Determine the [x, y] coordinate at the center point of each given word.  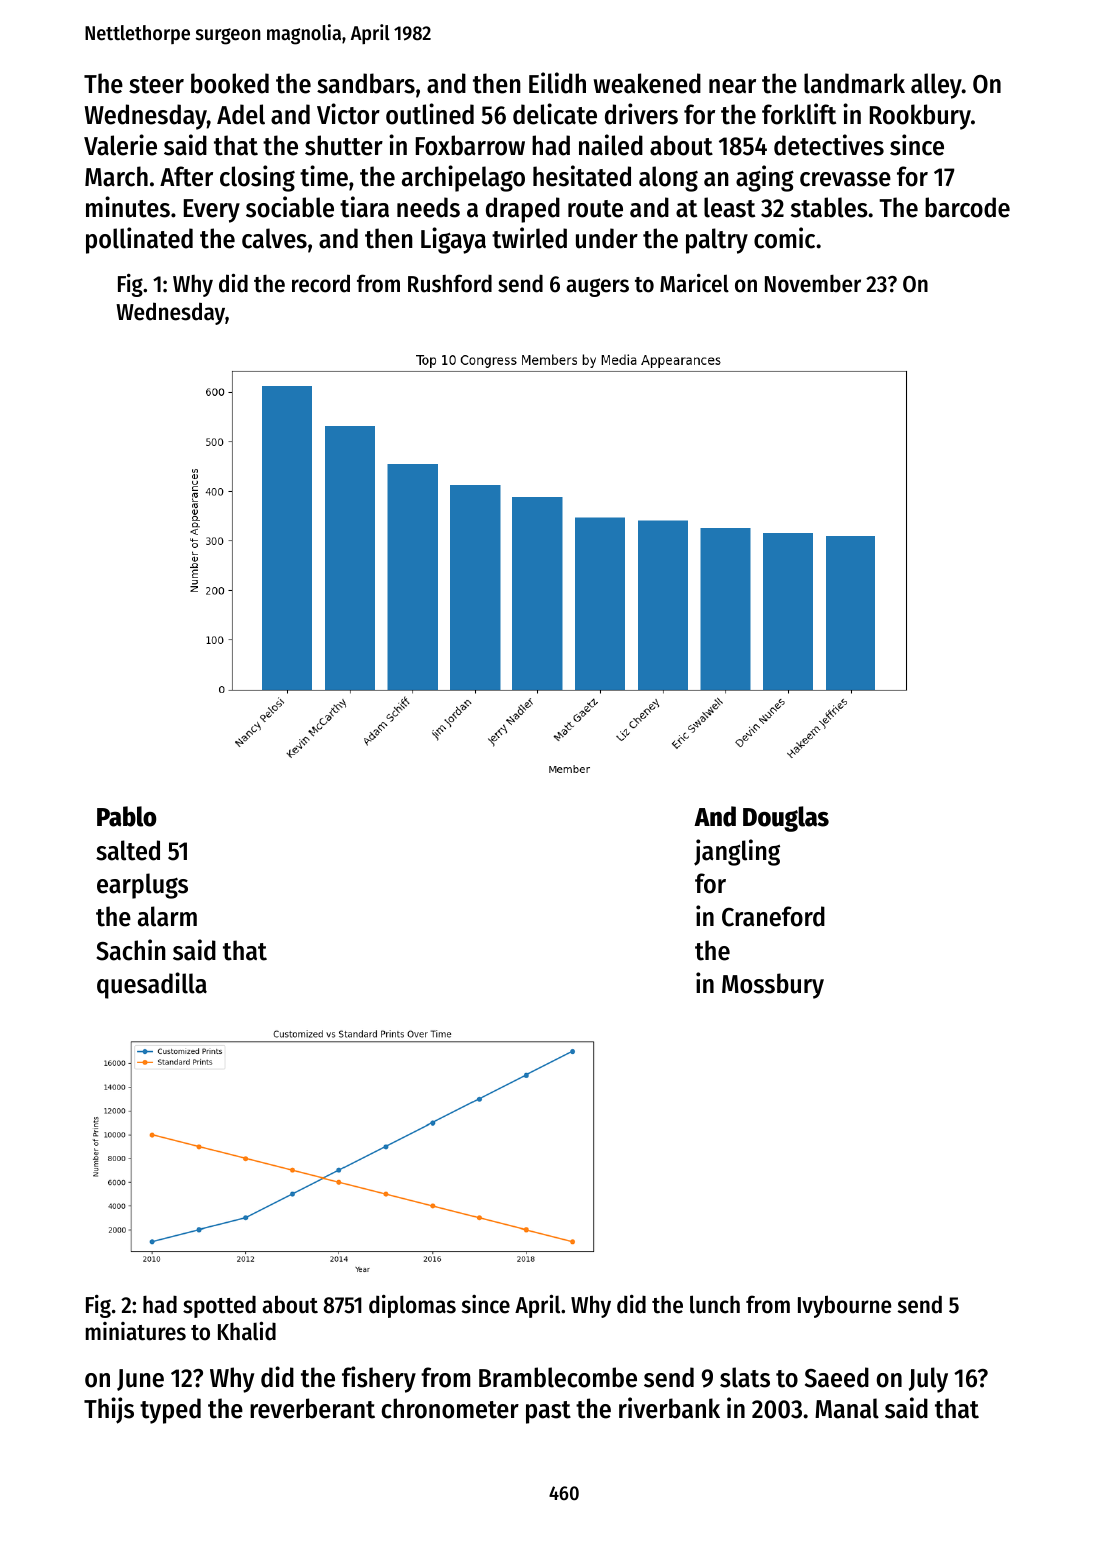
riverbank [669, 1408]
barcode [967, 207]
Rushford [450, 283]
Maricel [694, 283]
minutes [128, 207]
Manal [847, 1408]
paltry [717, 241]
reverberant [312, 1408]
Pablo [127, 816]
